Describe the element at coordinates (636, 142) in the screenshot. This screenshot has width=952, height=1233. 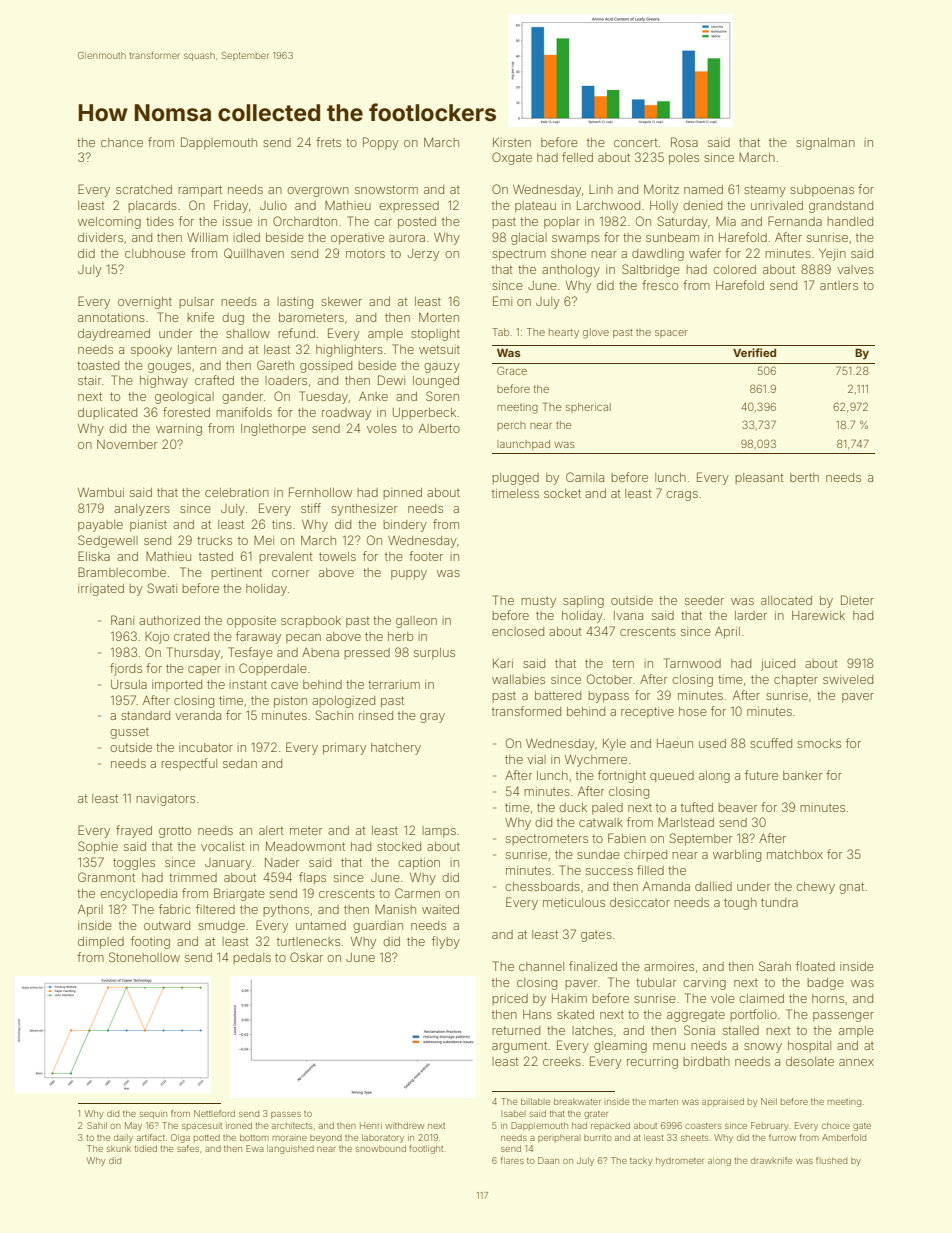
I see `concert` at that location.
